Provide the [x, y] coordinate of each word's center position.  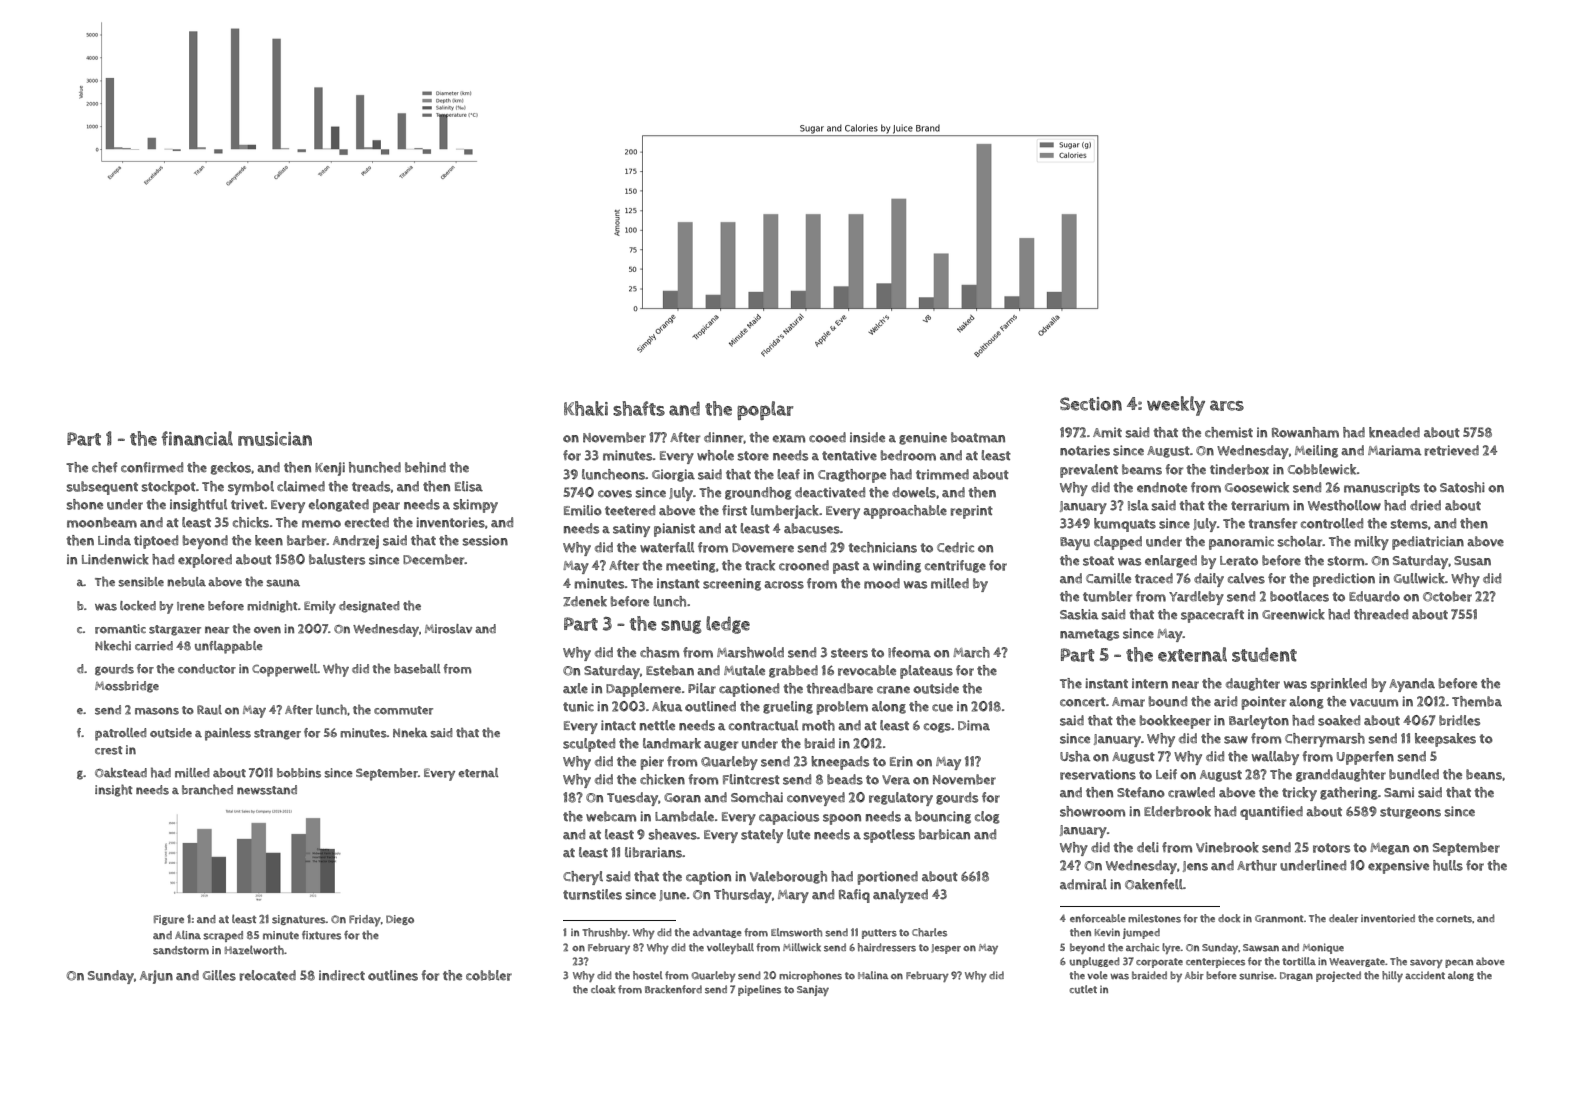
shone [84, 504]
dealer [1343, 918]
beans [1484, 774]
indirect [342, 975]
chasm [659, 652]
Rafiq [854, 896]
